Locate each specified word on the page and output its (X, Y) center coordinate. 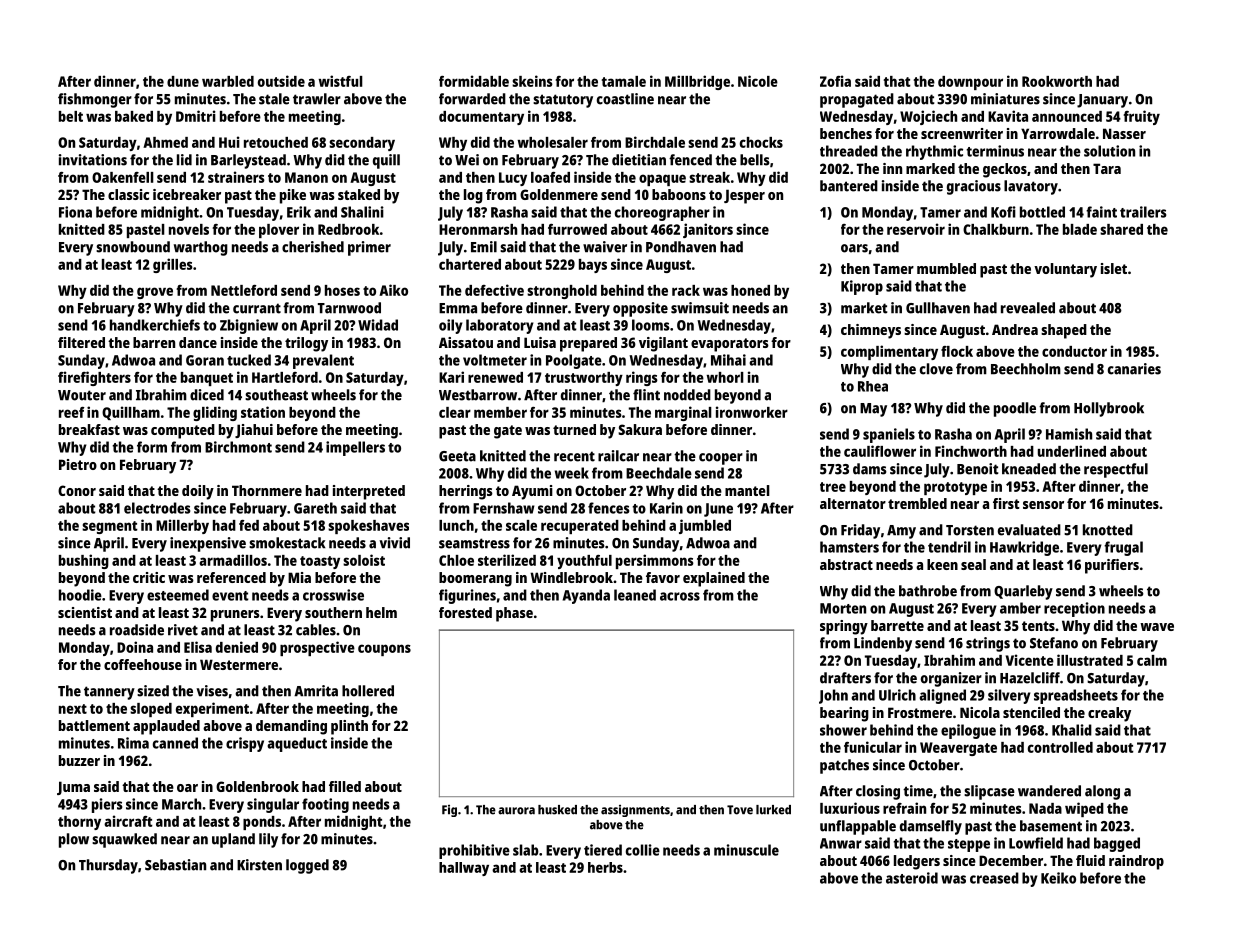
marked (930, 168)
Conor (77, 490)
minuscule (746, 850)
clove (936, 369)
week (572, 473)
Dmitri (196, 116)
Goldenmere (559, 194)
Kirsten (259, 865)
